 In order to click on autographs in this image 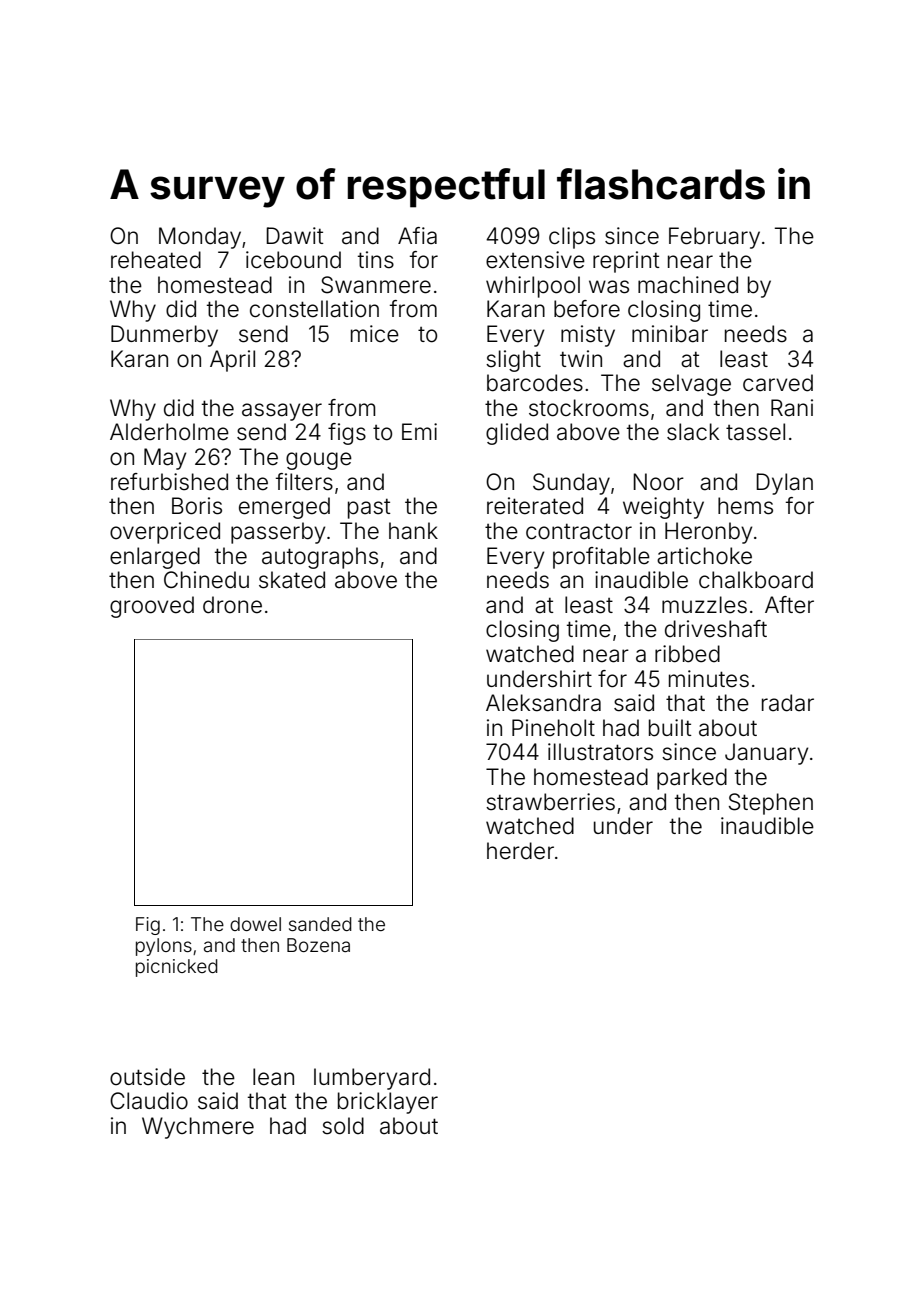, I will do `click(320, 558)`.
